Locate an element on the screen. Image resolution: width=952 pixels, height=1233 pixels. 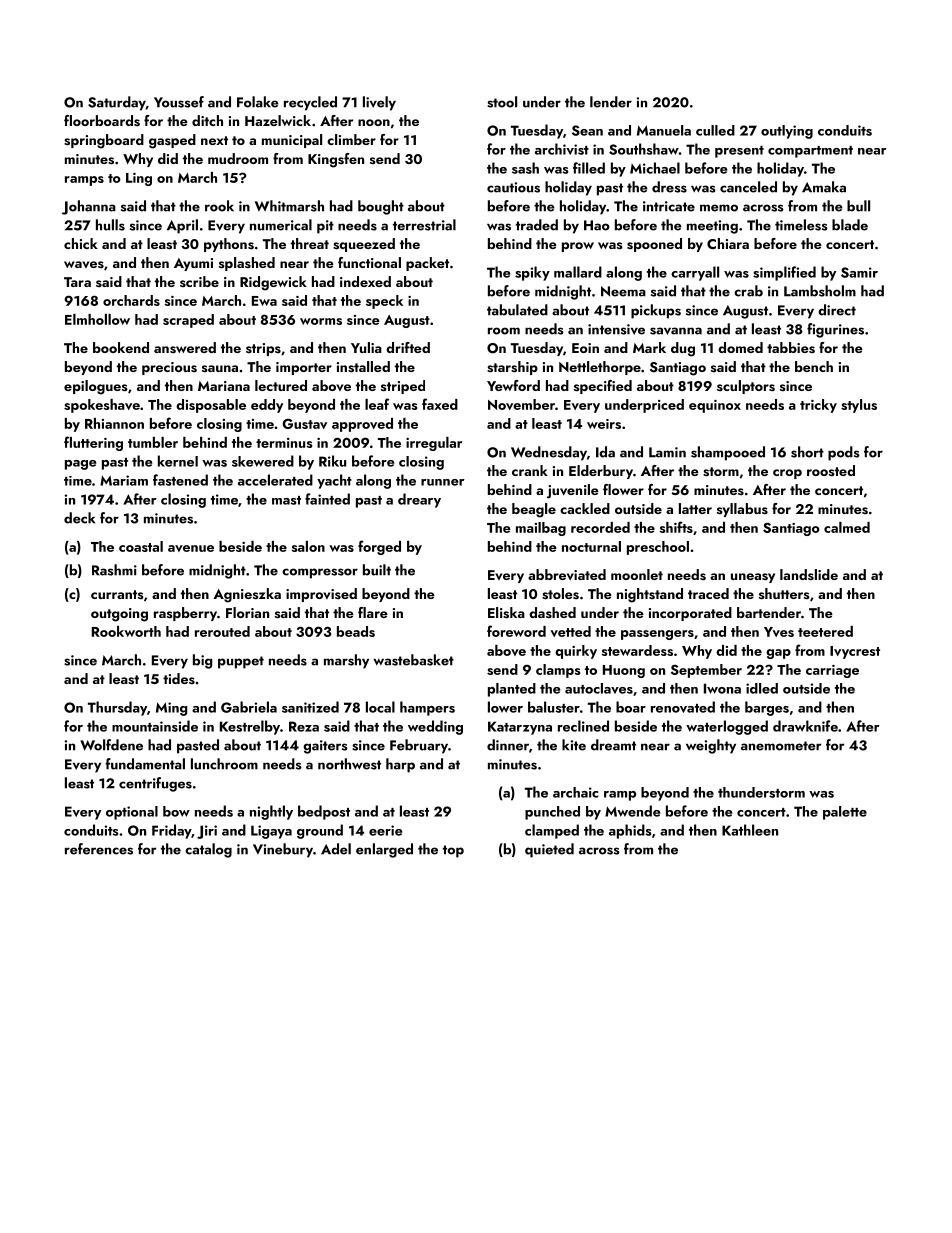
answered is located at coordinates (185, 348).
